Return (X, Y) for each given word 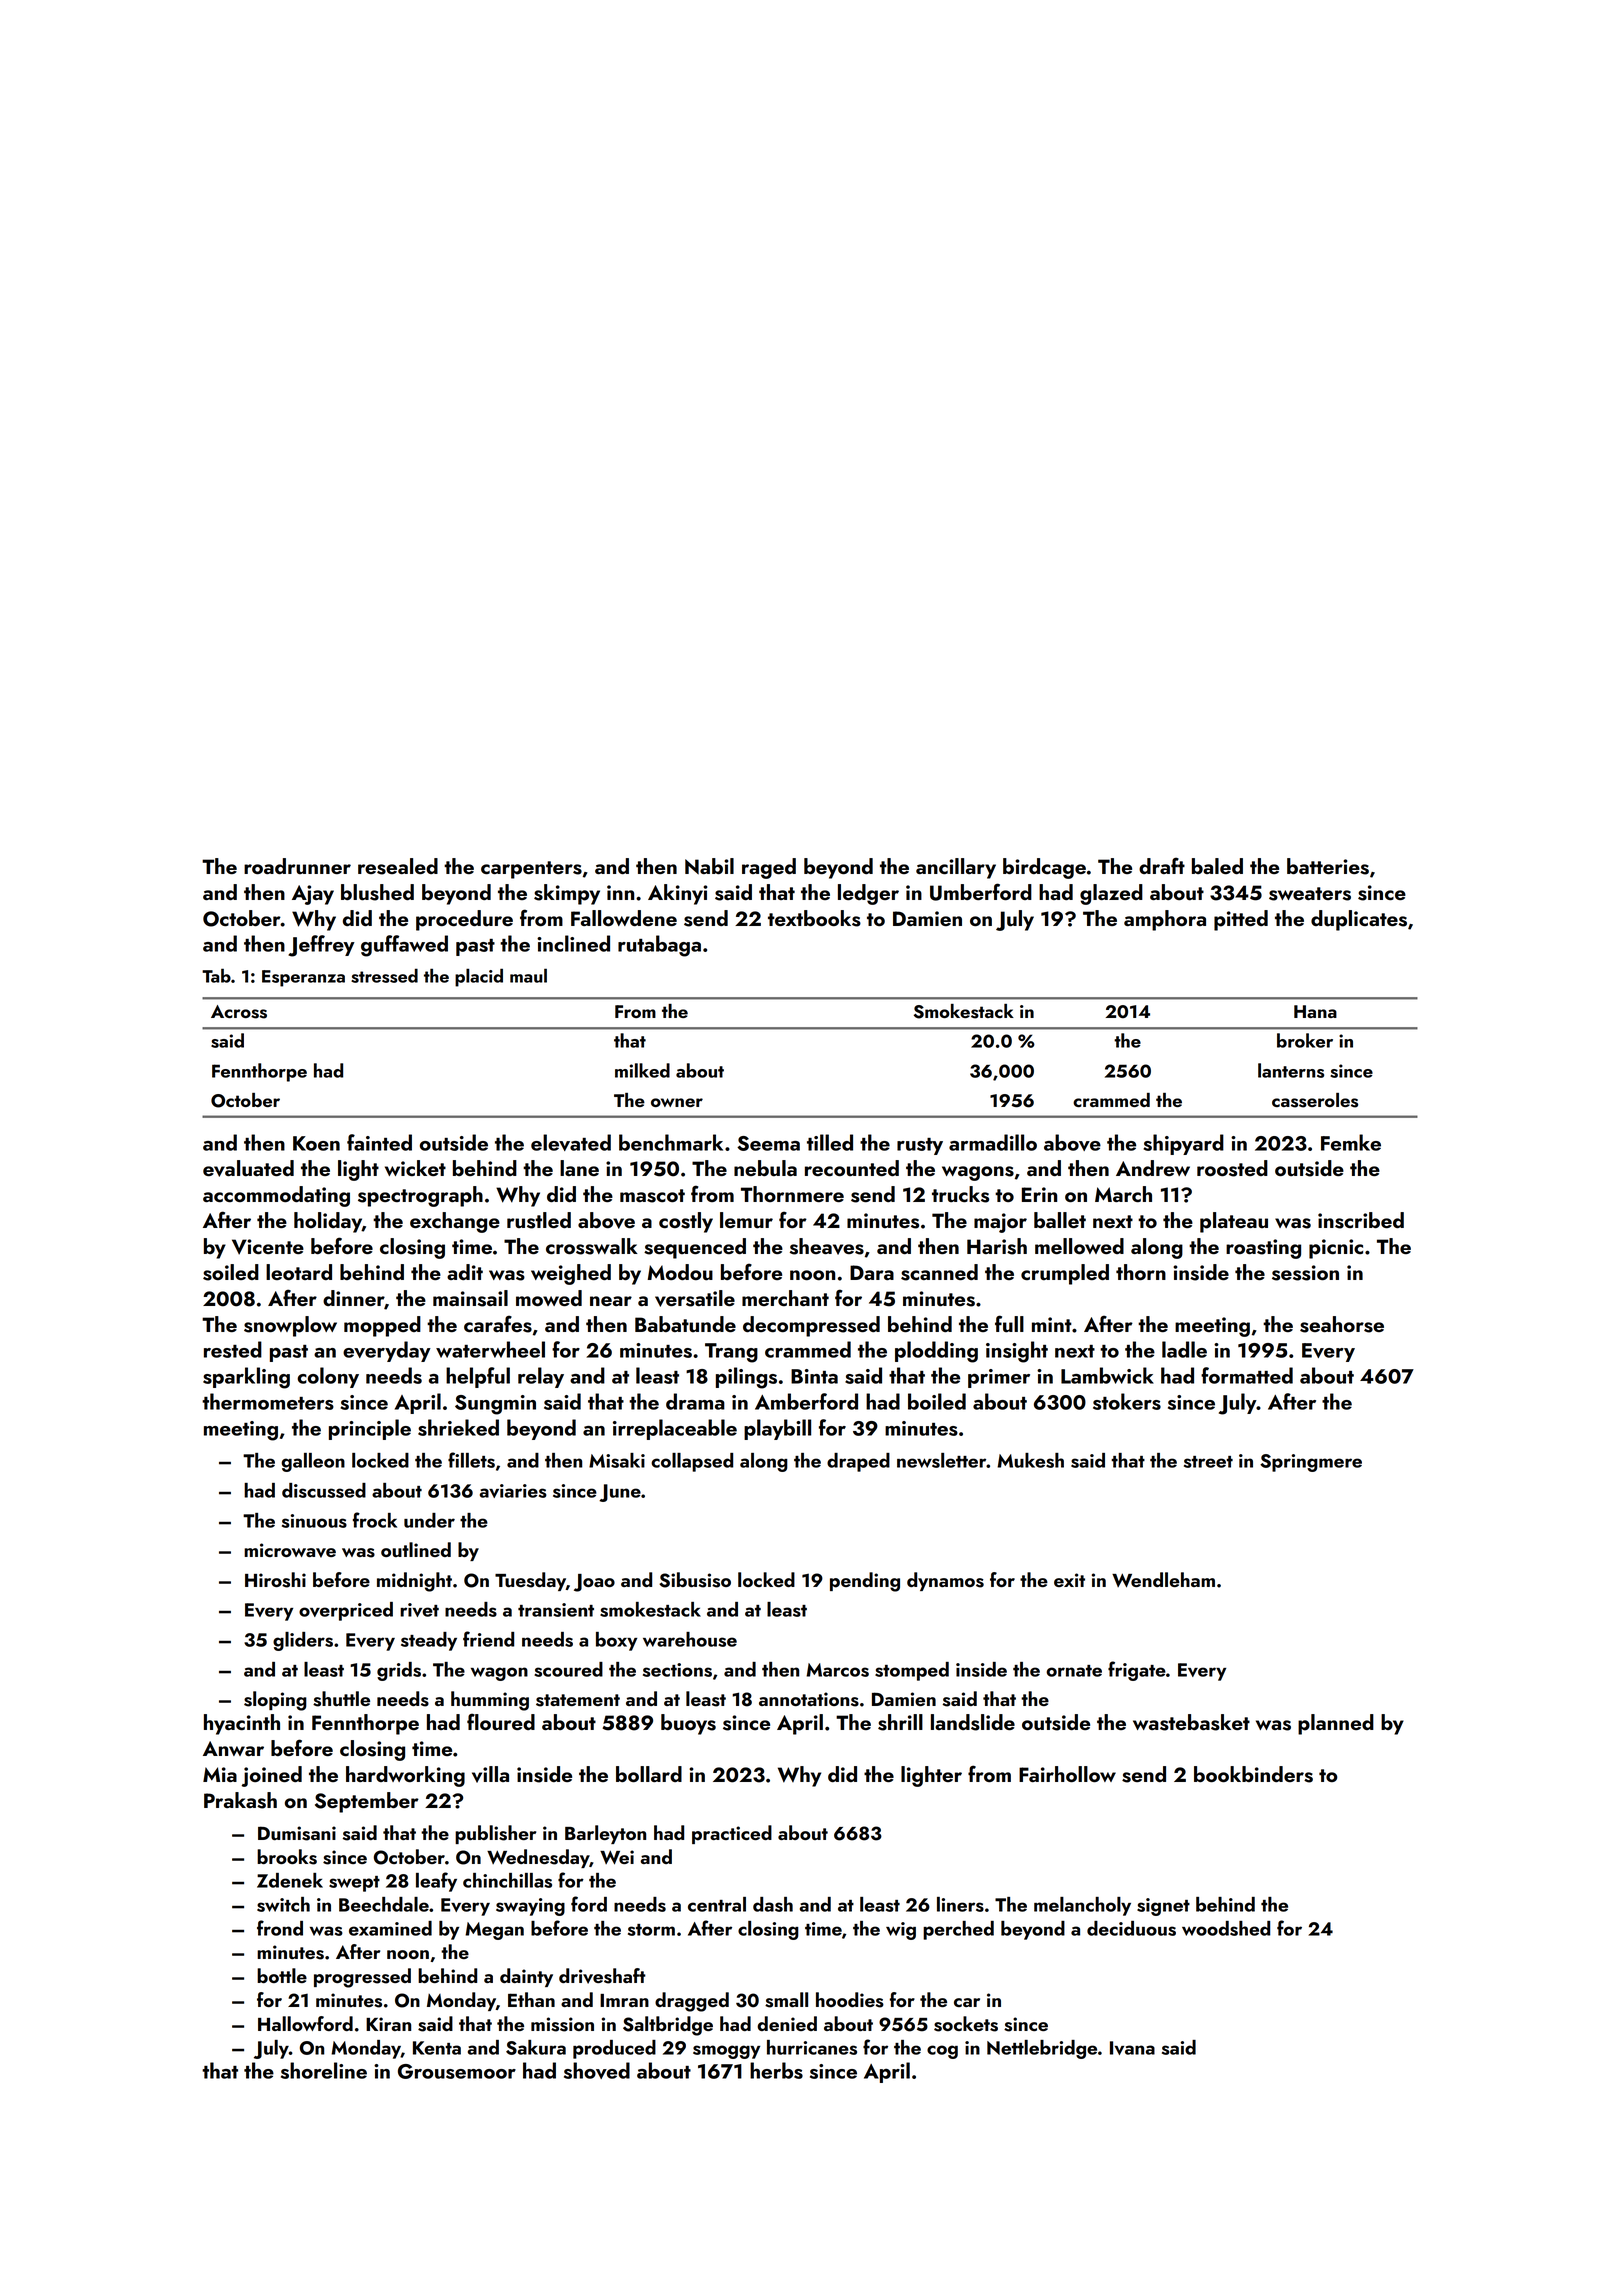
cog (942, 2052)
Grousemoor (457, 2071)
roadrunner (297, 866)
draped (858, 1462)
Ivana (1132, 2048)
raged (769, 868)
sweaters (1310, 894)
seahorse (1342, 1324)
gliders (303, 1641)
